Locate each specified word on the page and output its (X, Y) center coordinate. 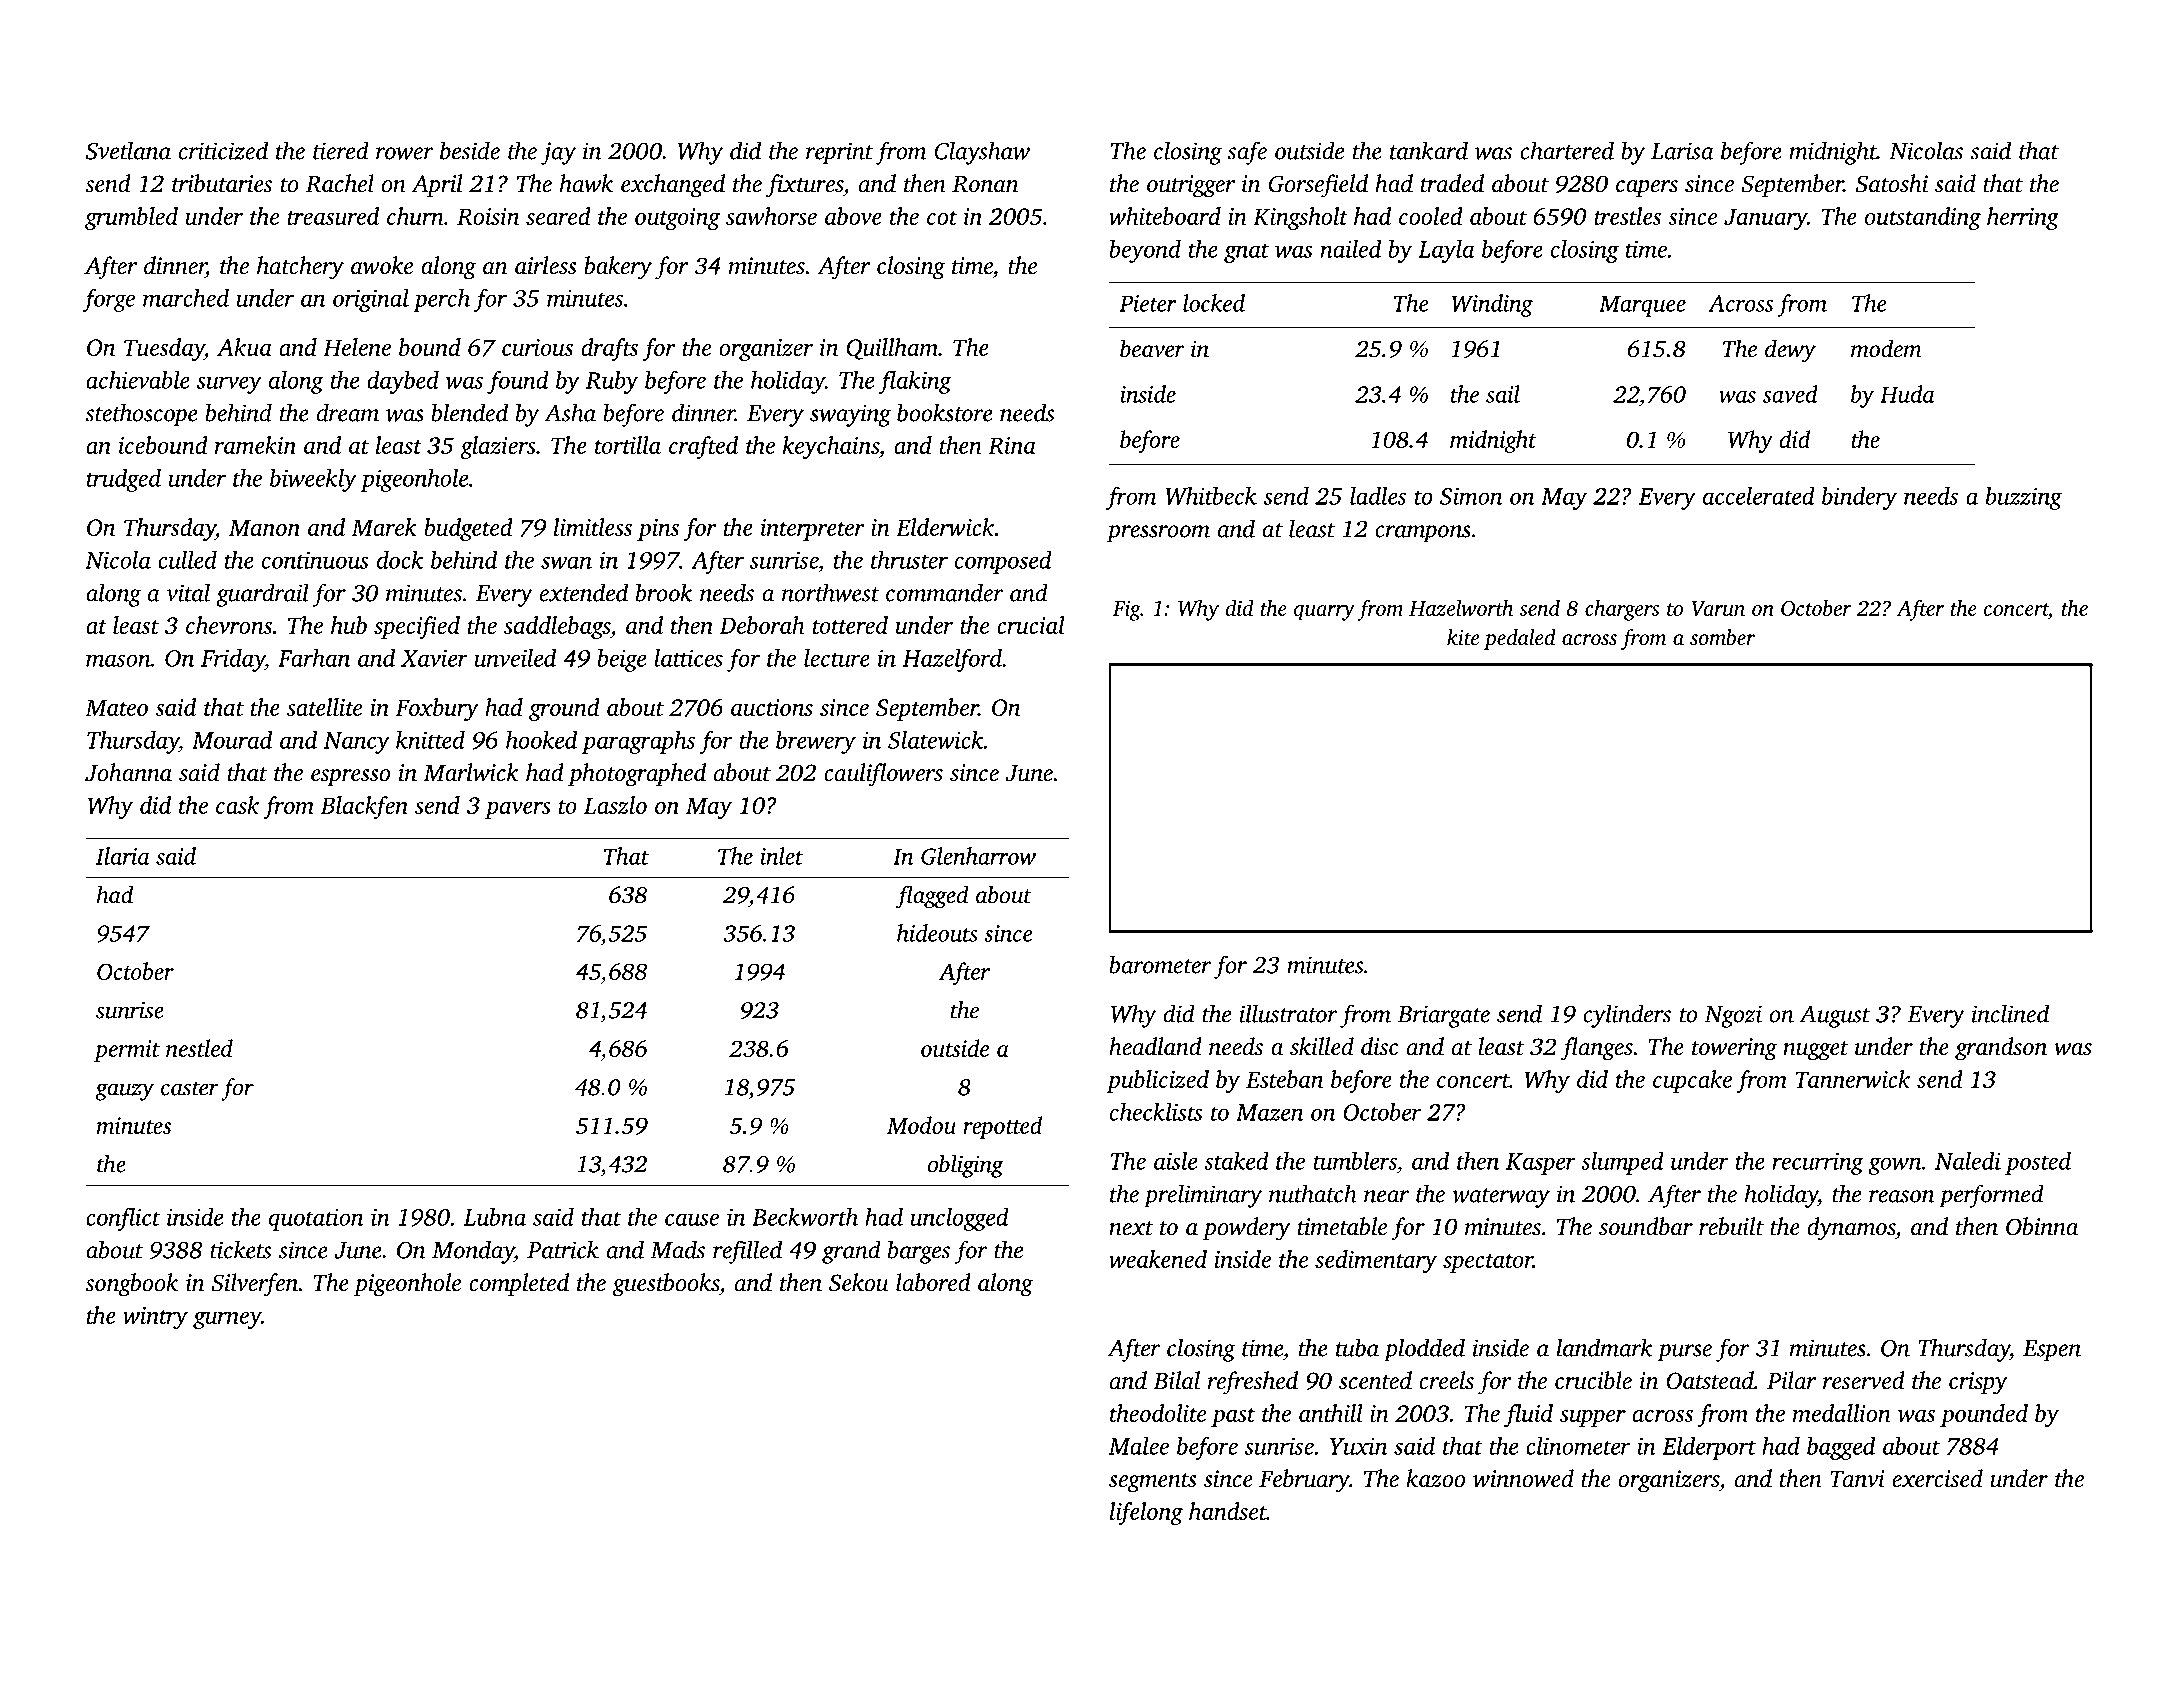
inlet (781, 856)
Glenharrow (978, 856)
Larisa (1682, 151)
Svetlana (128, 150)
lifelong (1146, 1513)
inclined (2010, 1013)
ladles (1378, 496)
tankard (1429, 150)
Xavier (434, 658)
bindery (1859, 498)
